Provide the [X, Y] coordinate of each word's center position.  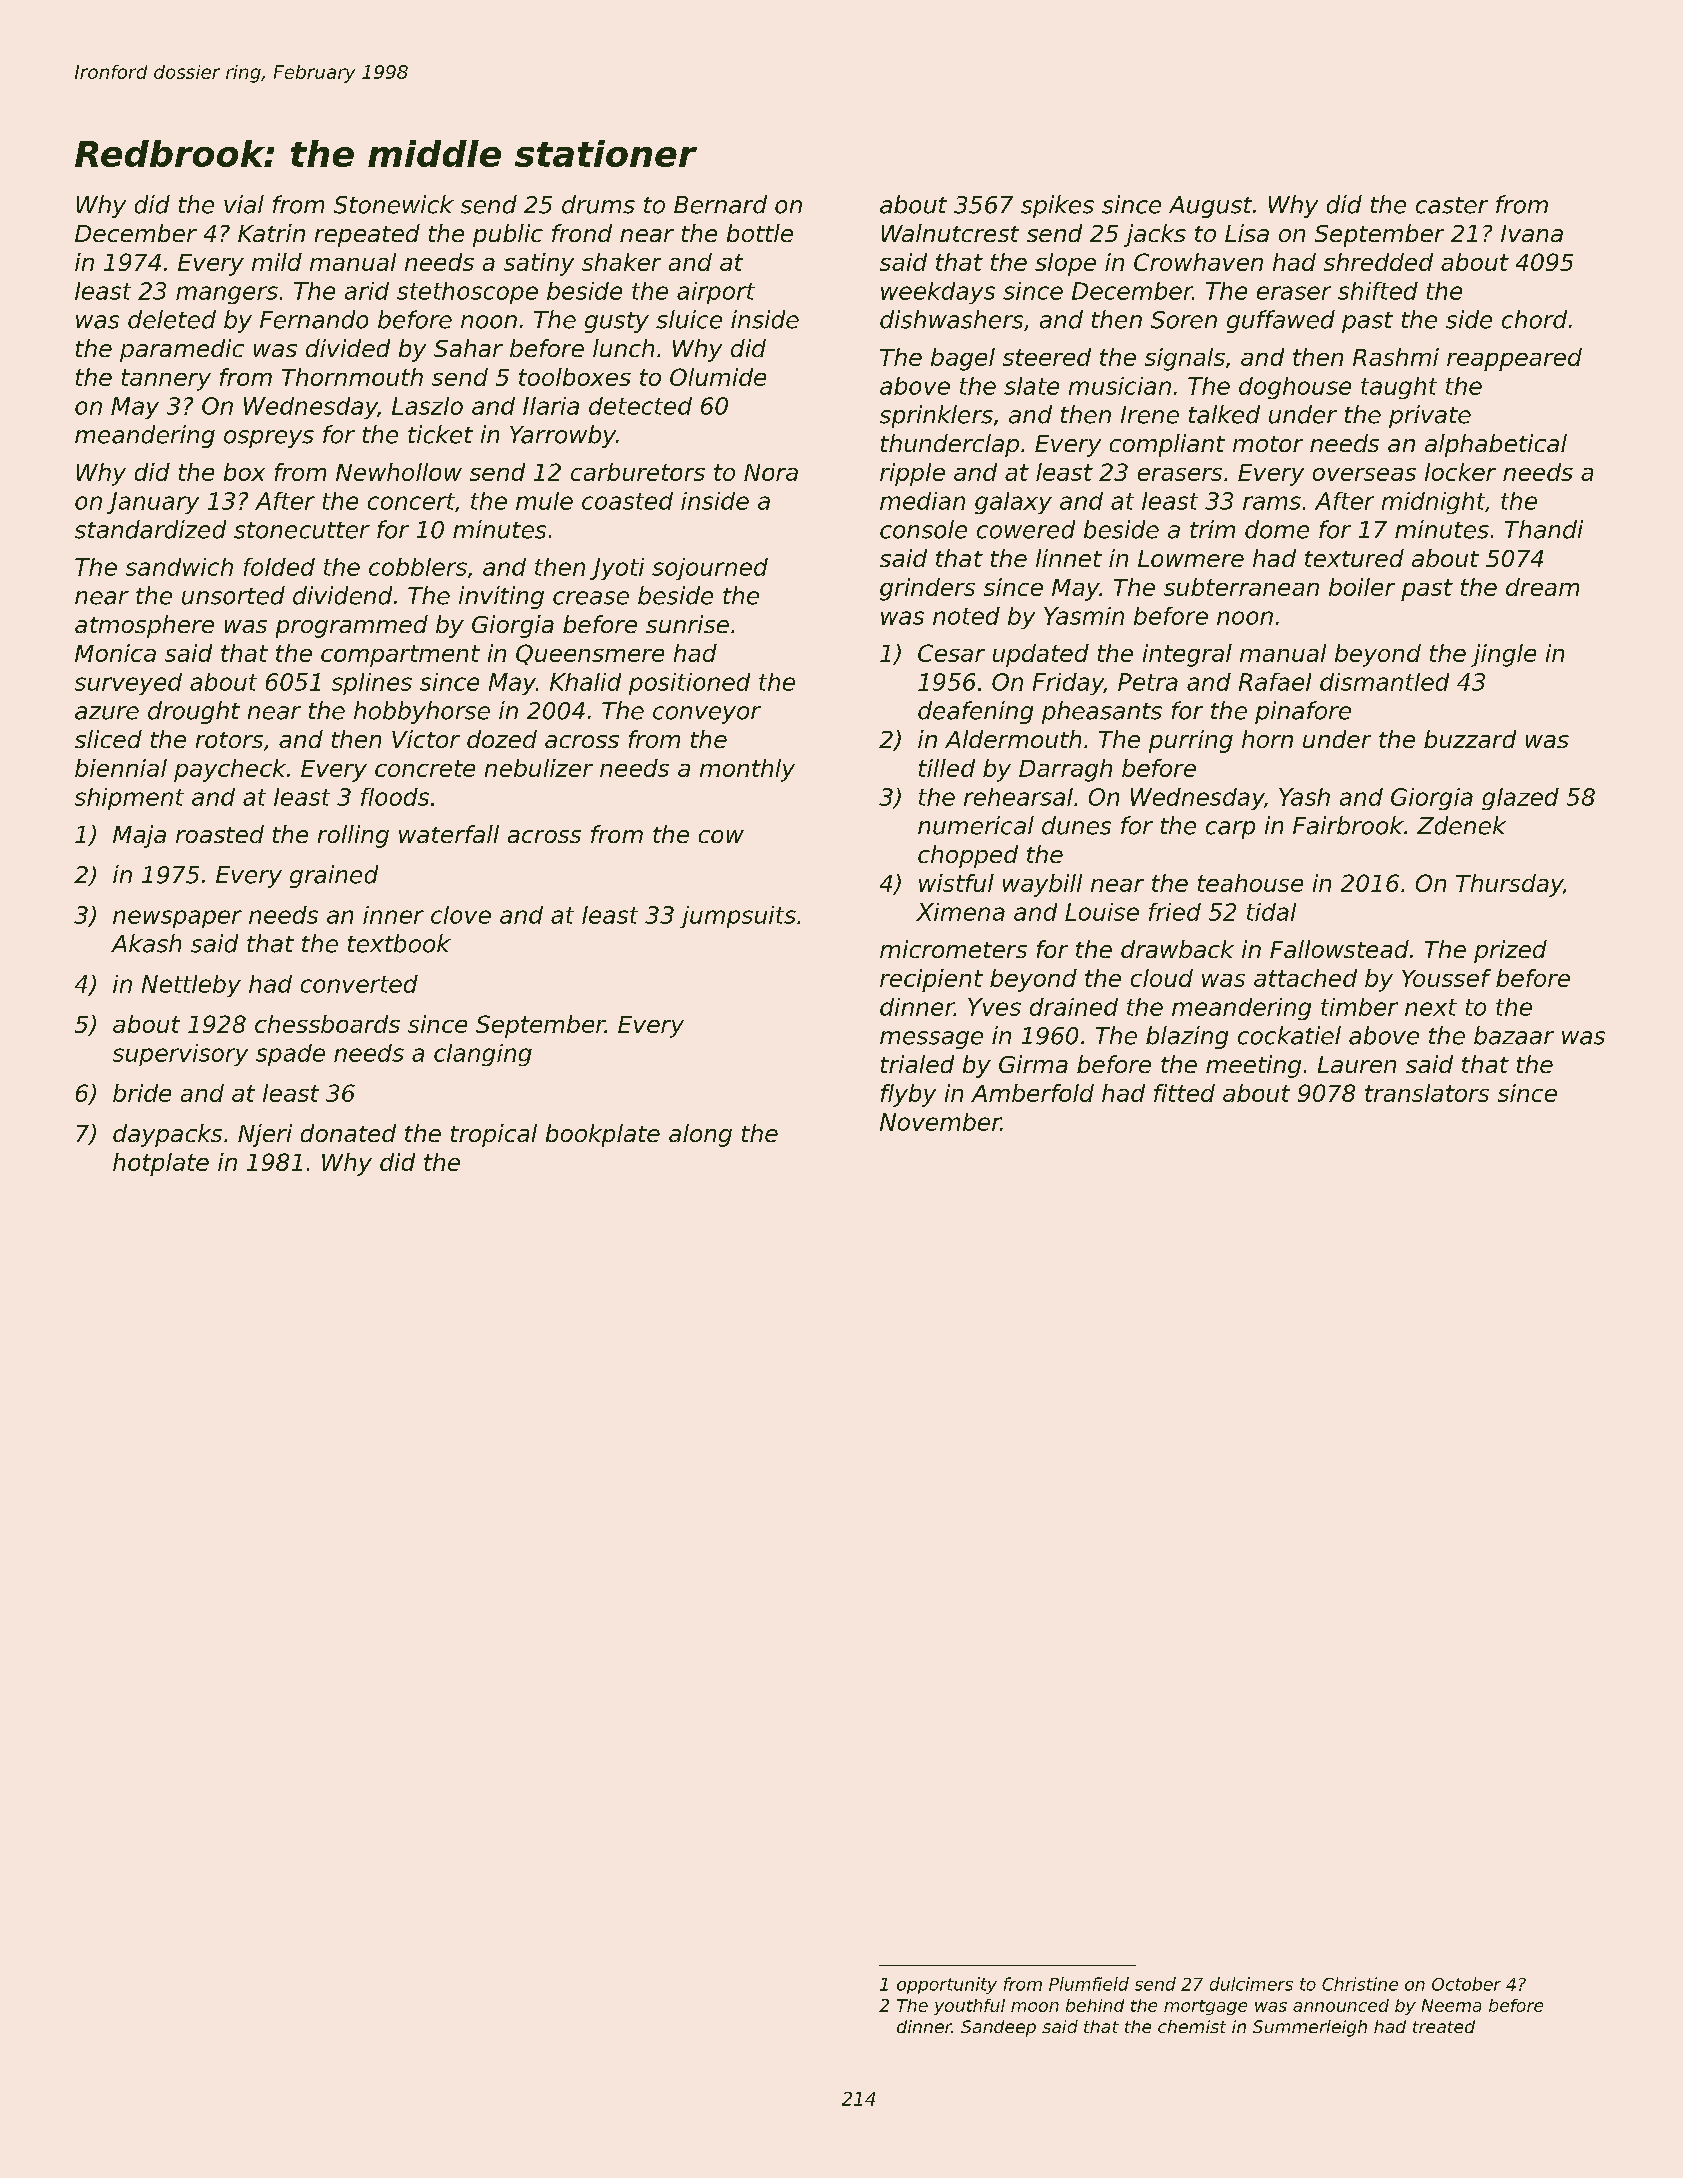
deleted [172, 319]
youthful [969, 2007]
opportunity [947, 1985]
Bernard [720, 204]
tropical [494, 1135]
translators [1427, 1093]
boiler [1362, 587]
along [700, 1135]
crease [591, 598]
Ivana [1532, 233]
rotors [229, 740]
